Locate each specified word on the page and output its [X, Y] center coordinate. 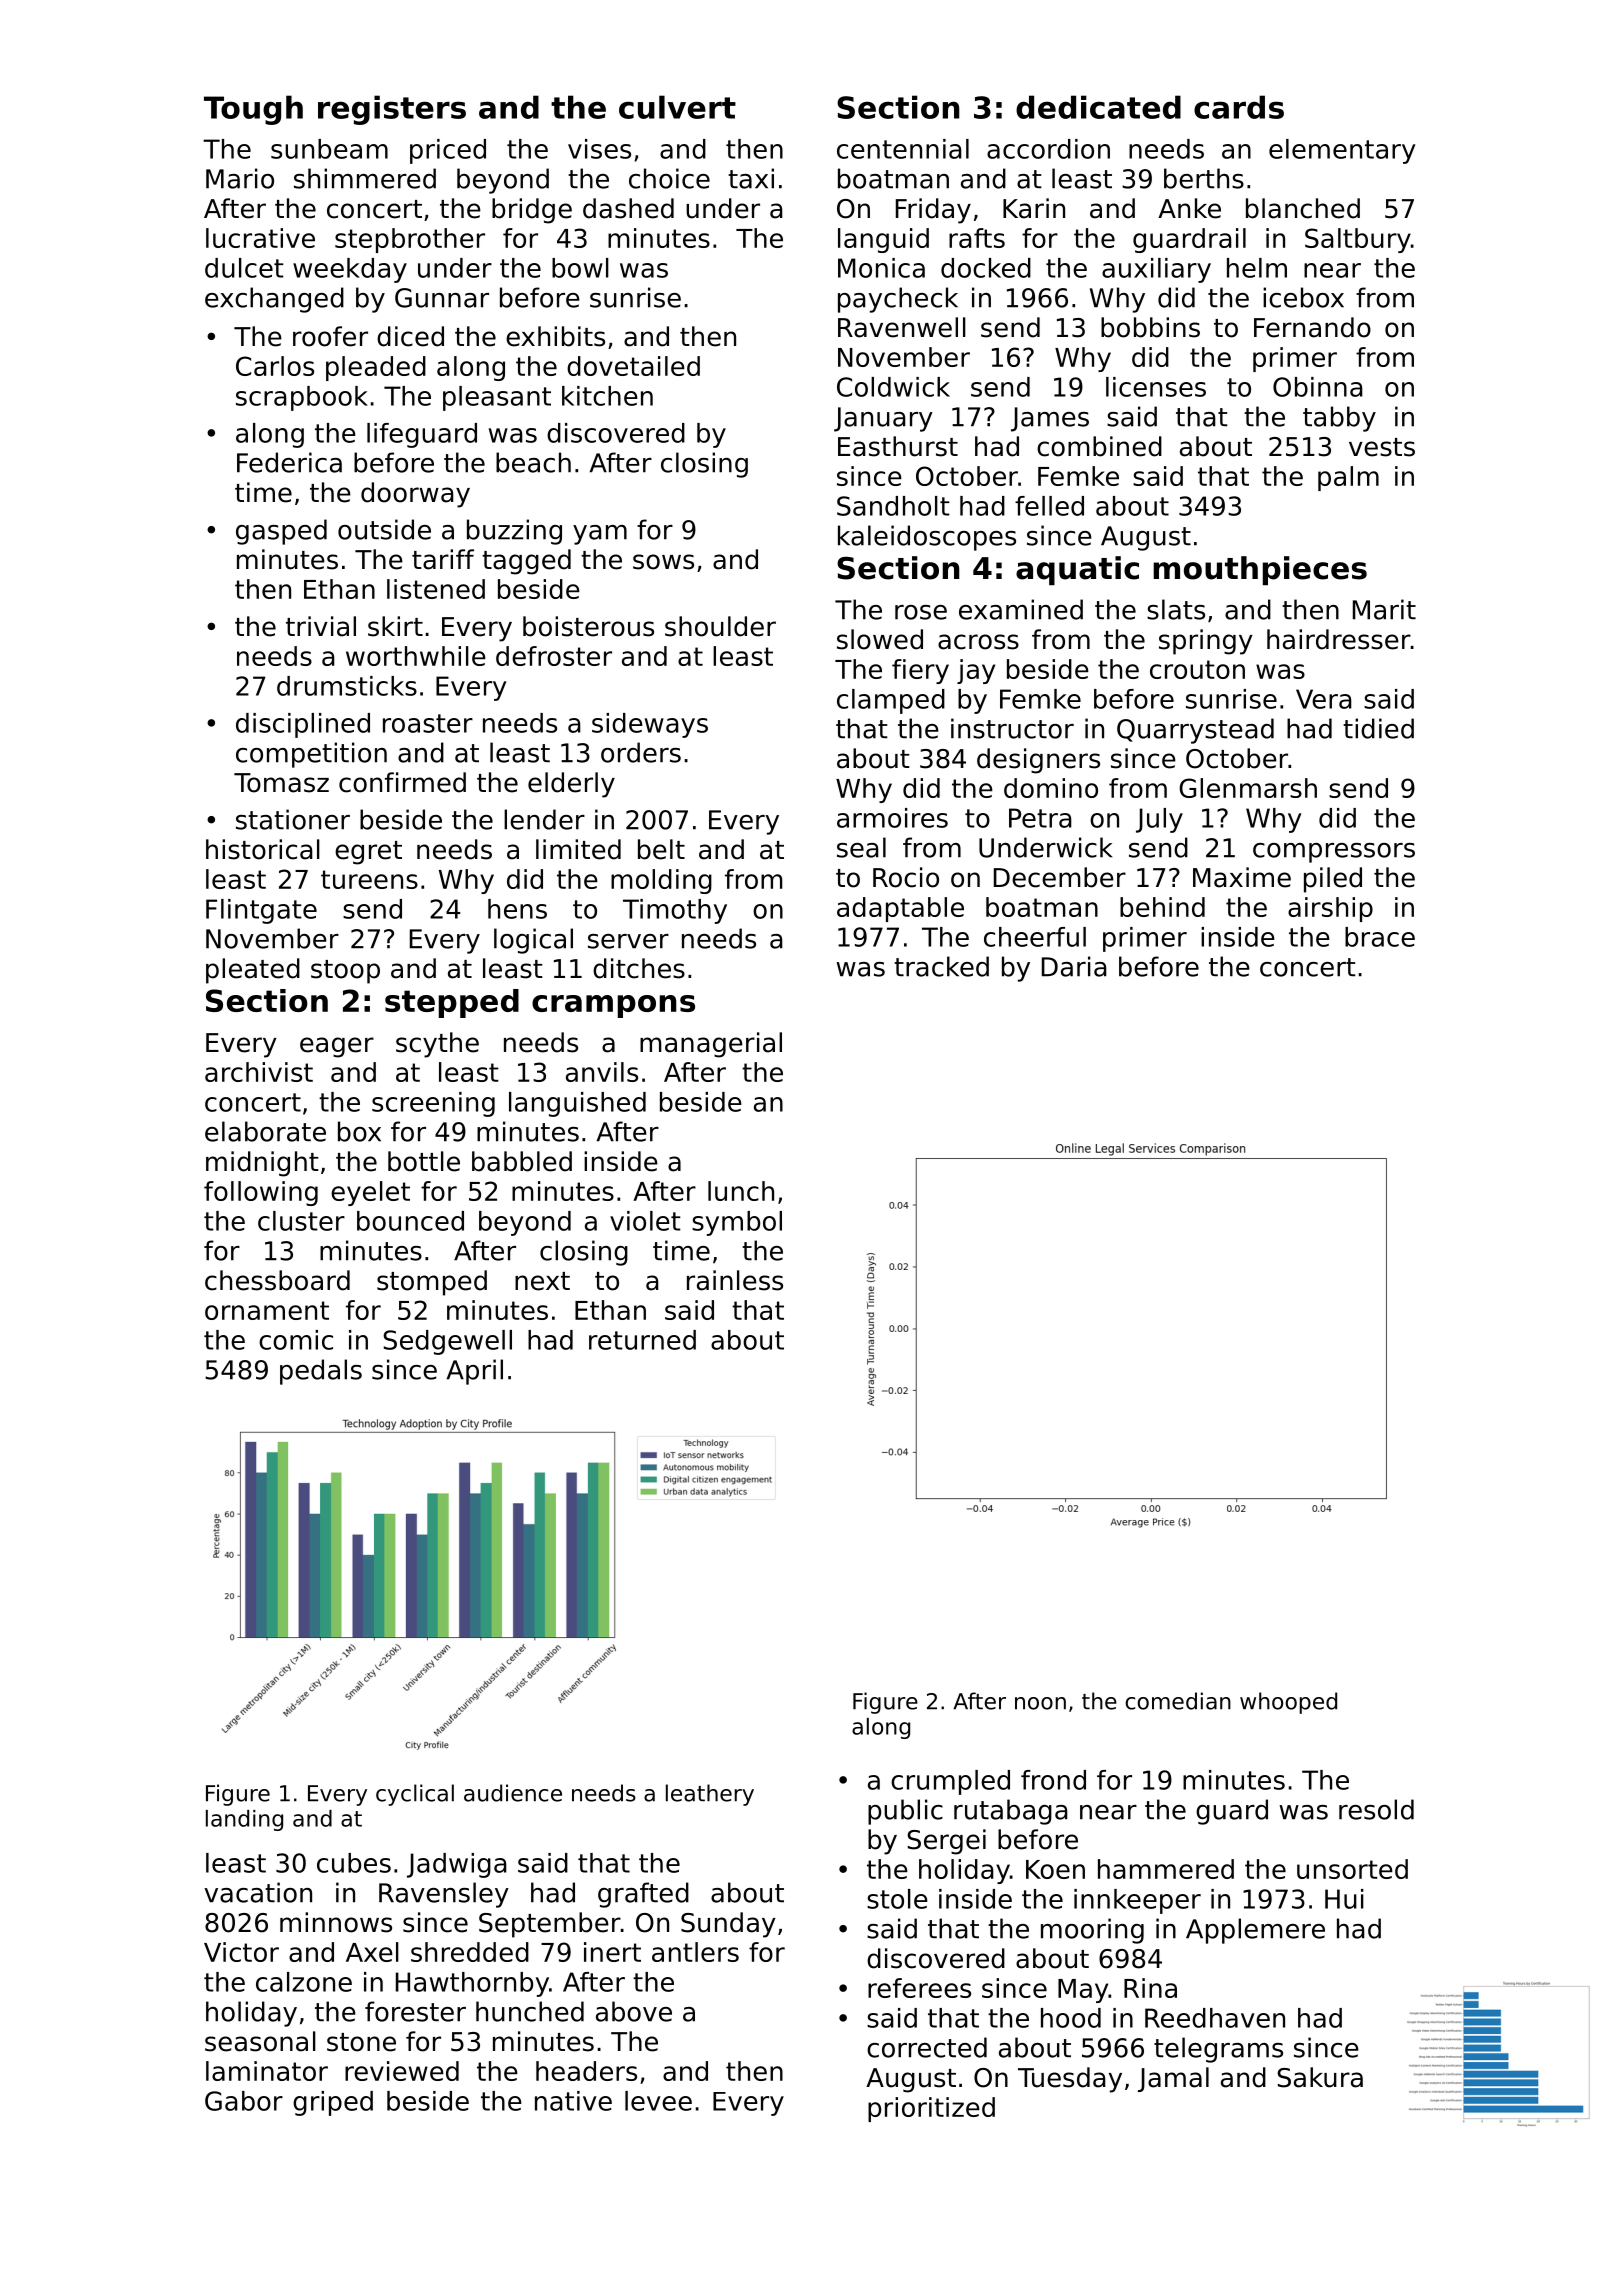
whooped [1288, 1703]
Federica [289, 462]
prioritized [931, 2109]
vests [1382, 447]
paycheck [898, 300]
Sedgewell [447, 1342]
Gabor [244, 2101]
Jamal [1173, 2079]
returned [642, 1340]
